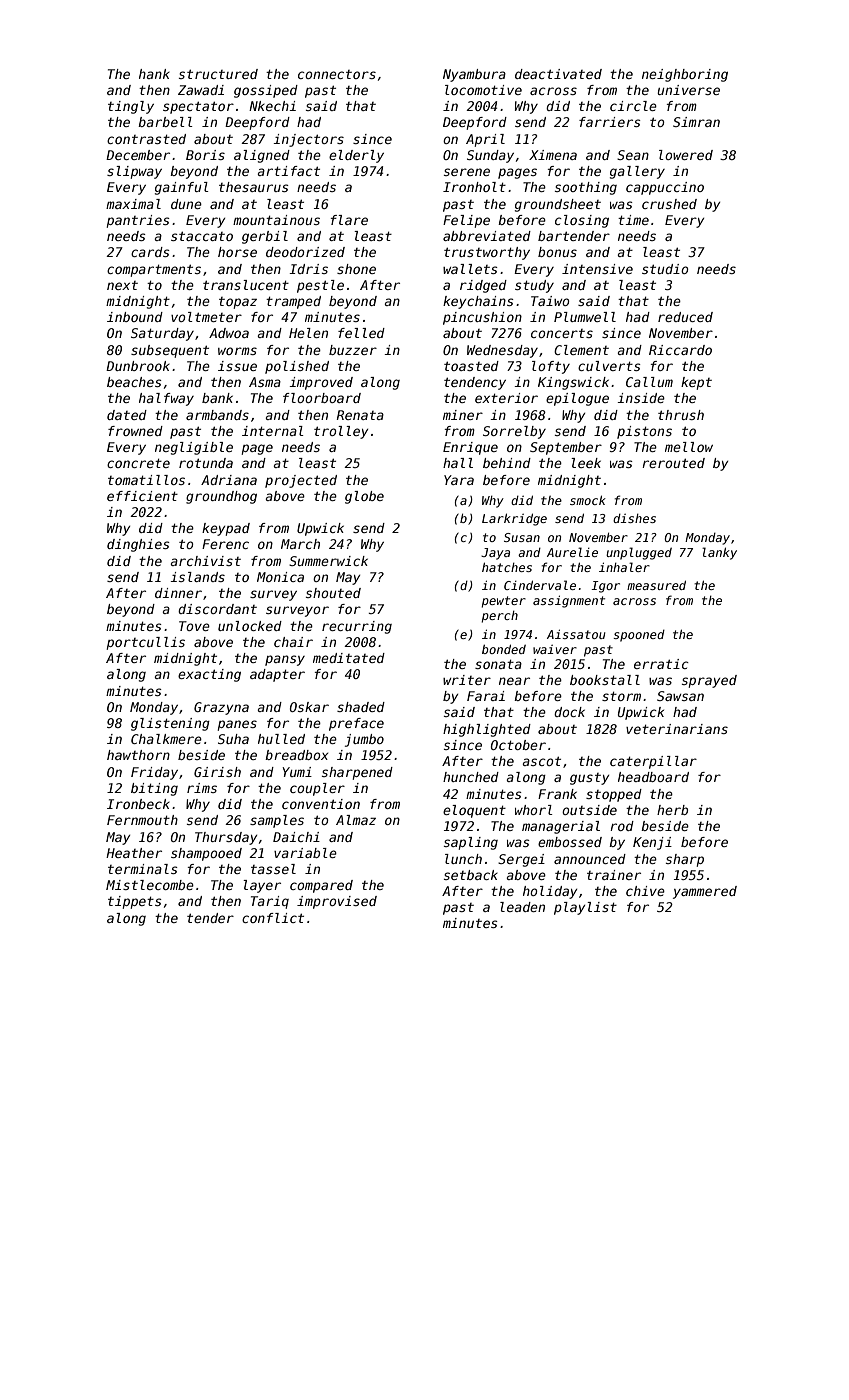 This page has height=1400, width=849. I want to click on Girish, so click(217, 772).
